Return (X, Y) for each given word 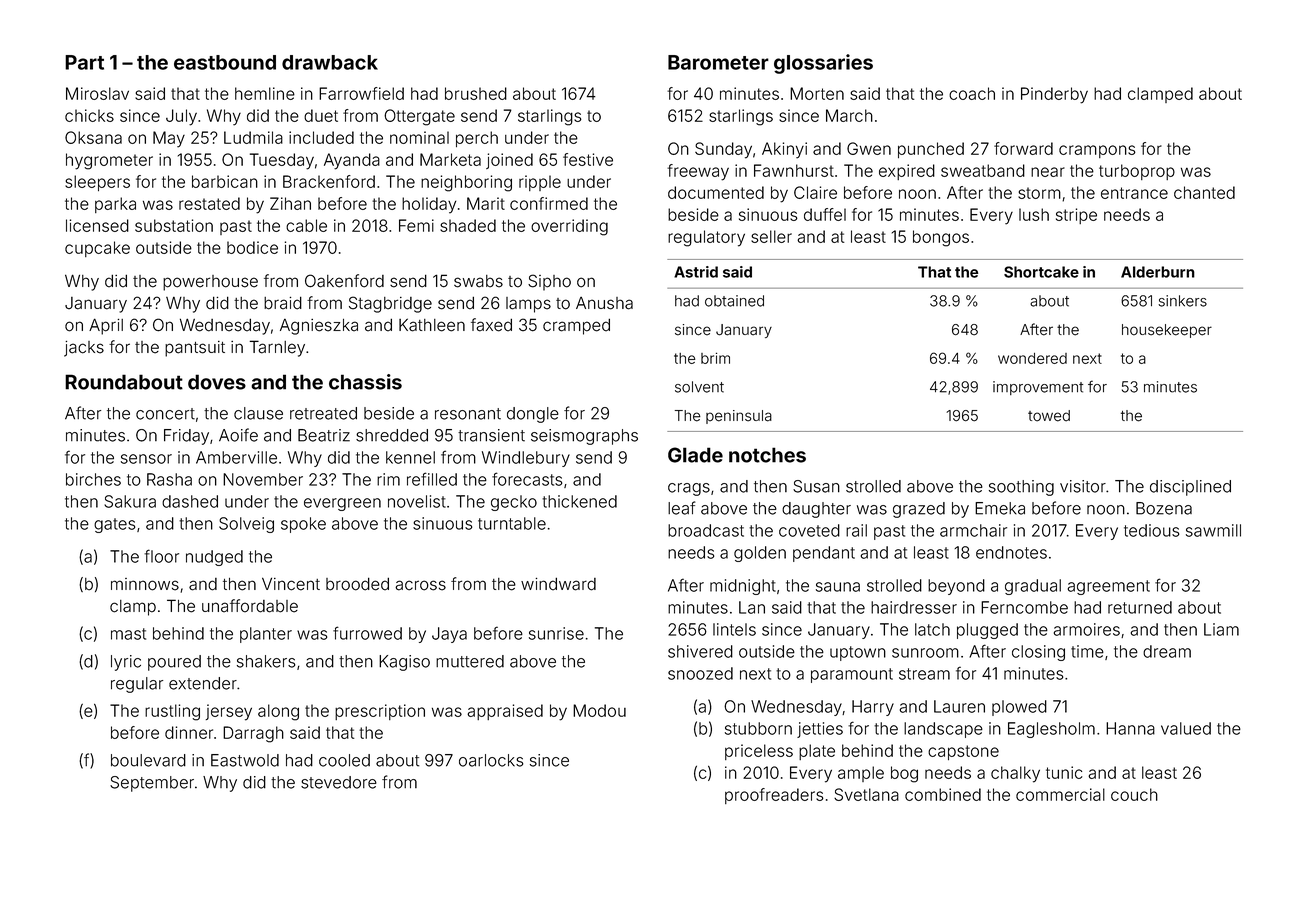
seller (771, 236)
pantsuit (195, 349)
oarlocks (491, 760)
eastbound (225, 62)
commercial (1060, 794)
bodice (252, 247)
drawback (330, 62)
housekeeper (1167, 331)
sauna (838, 587)
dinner (189, 732)
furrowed (367, 633)
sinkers (1182, 301)
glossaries (823, 64)
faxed (491, 325)
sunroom (925, 653)
